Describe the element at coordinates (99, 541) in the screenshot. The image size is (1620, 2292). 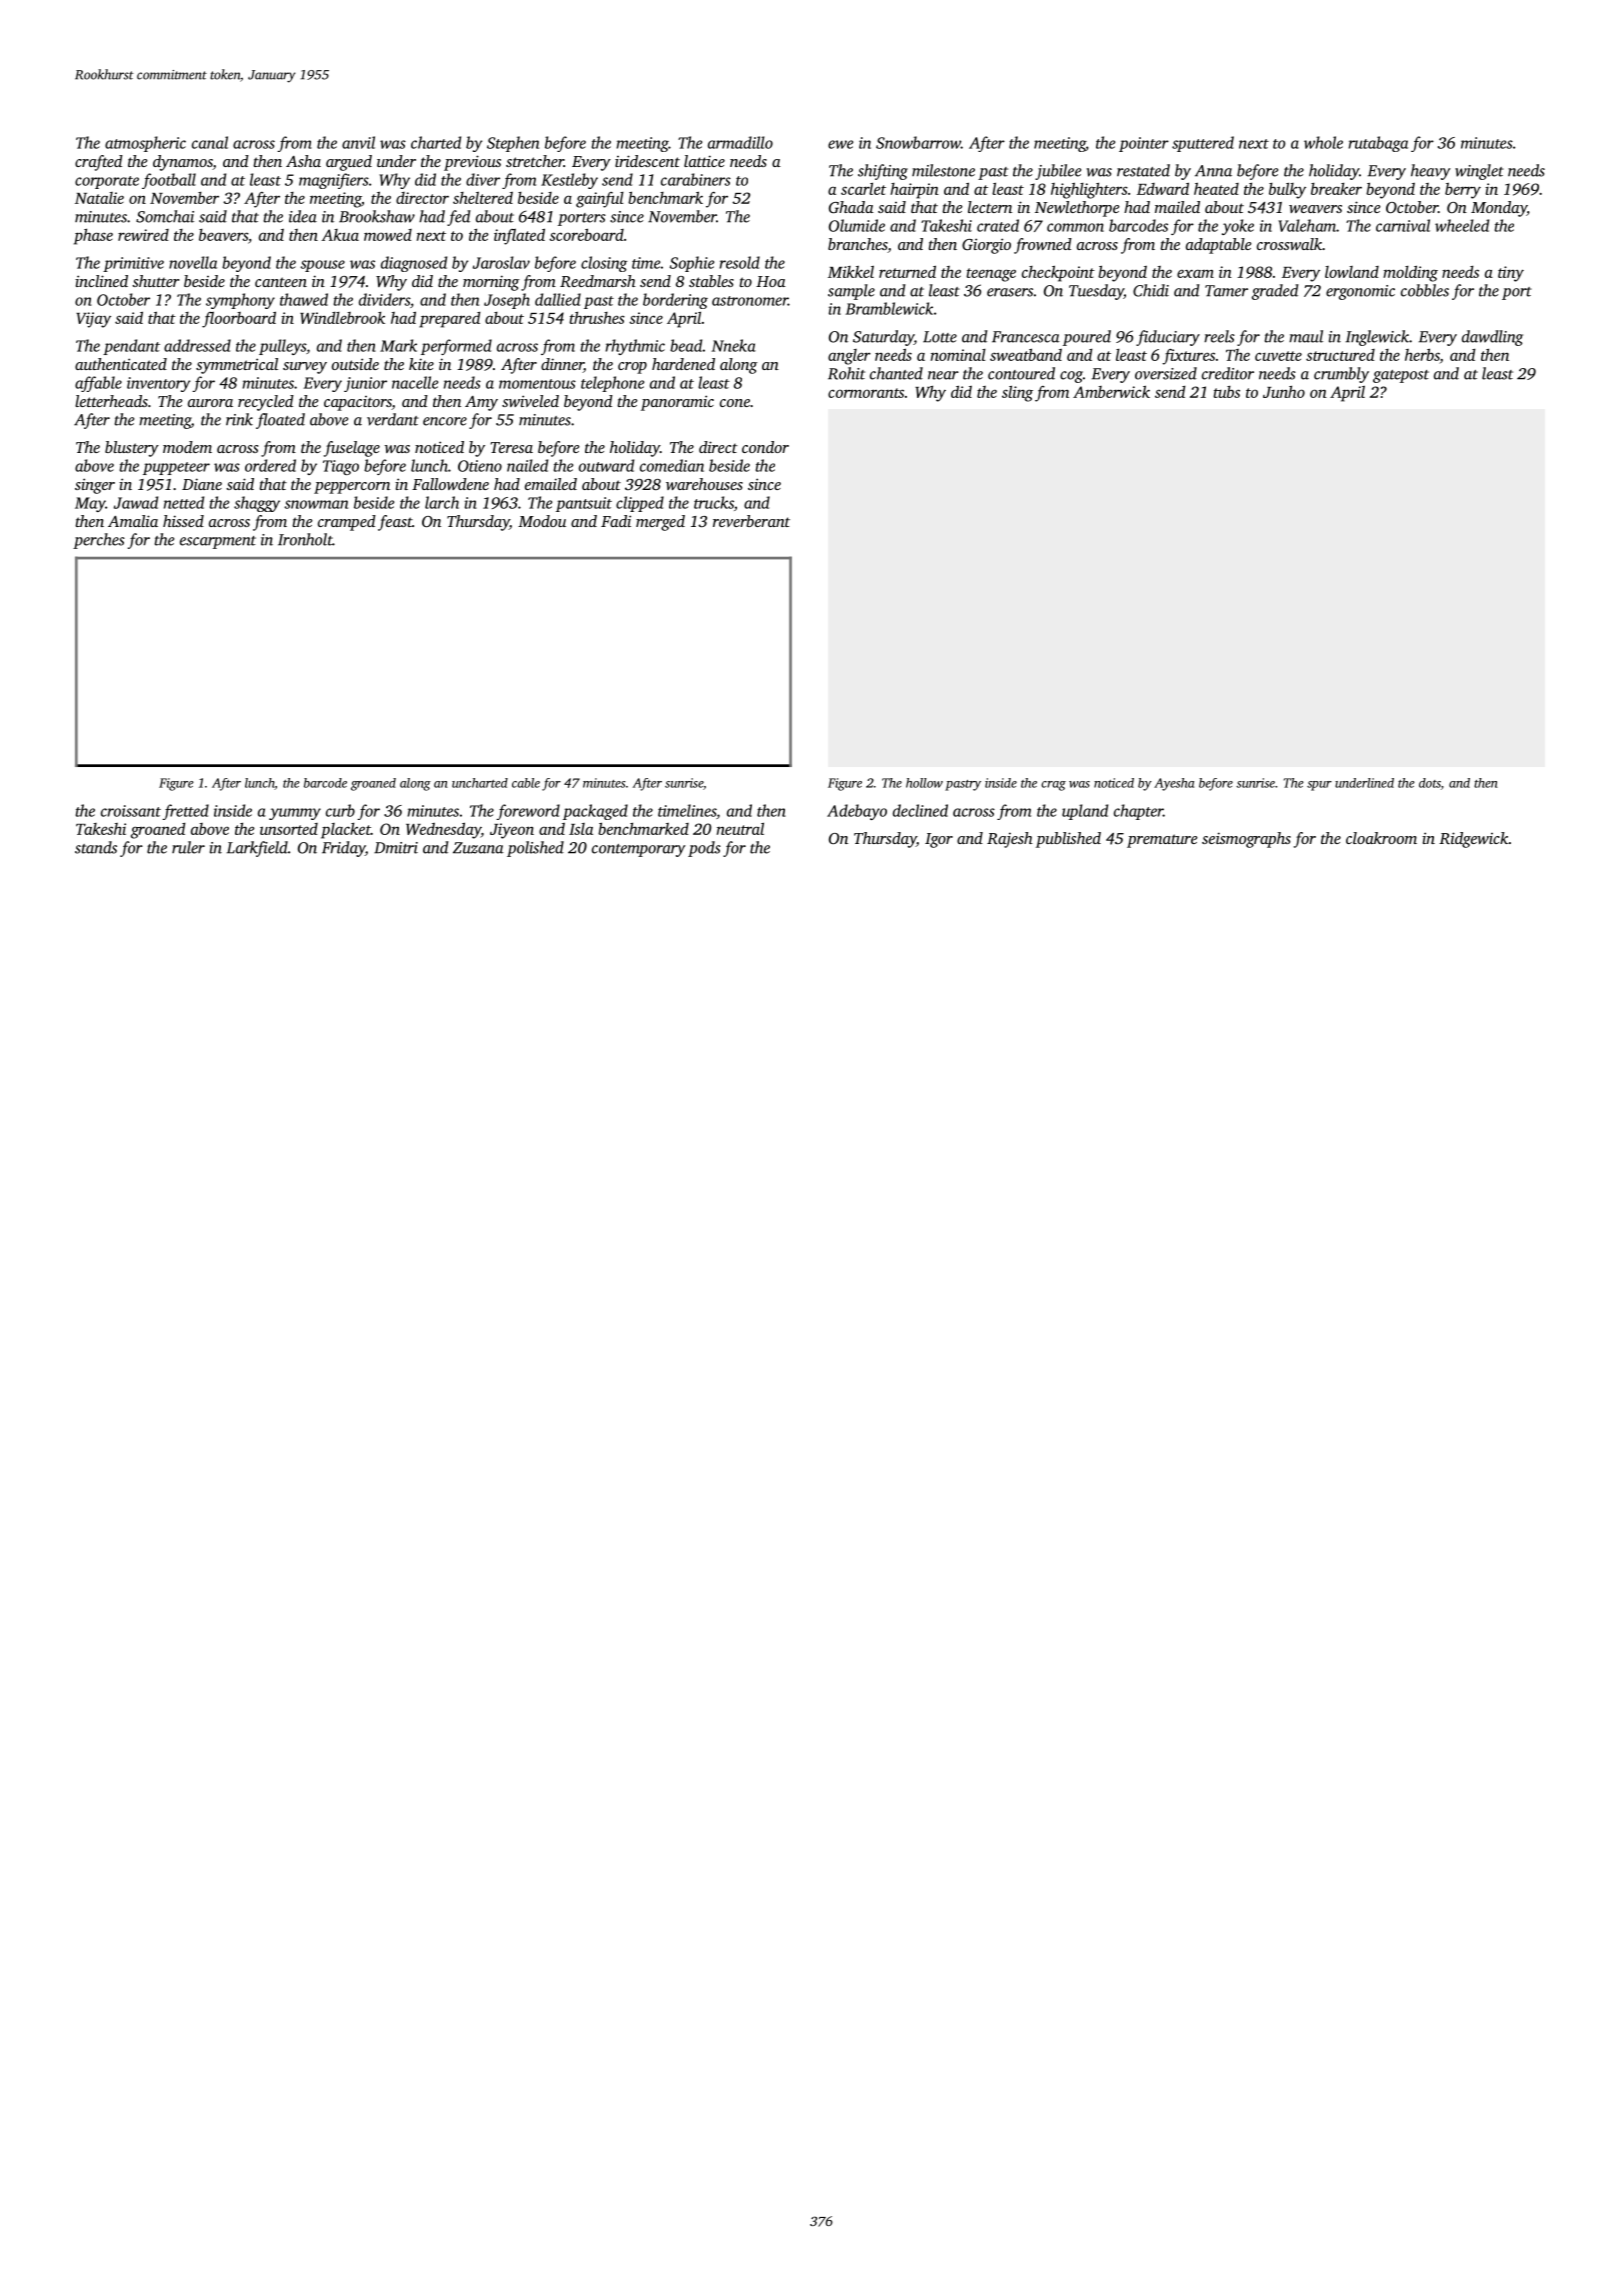
I see `perches` at that location.
